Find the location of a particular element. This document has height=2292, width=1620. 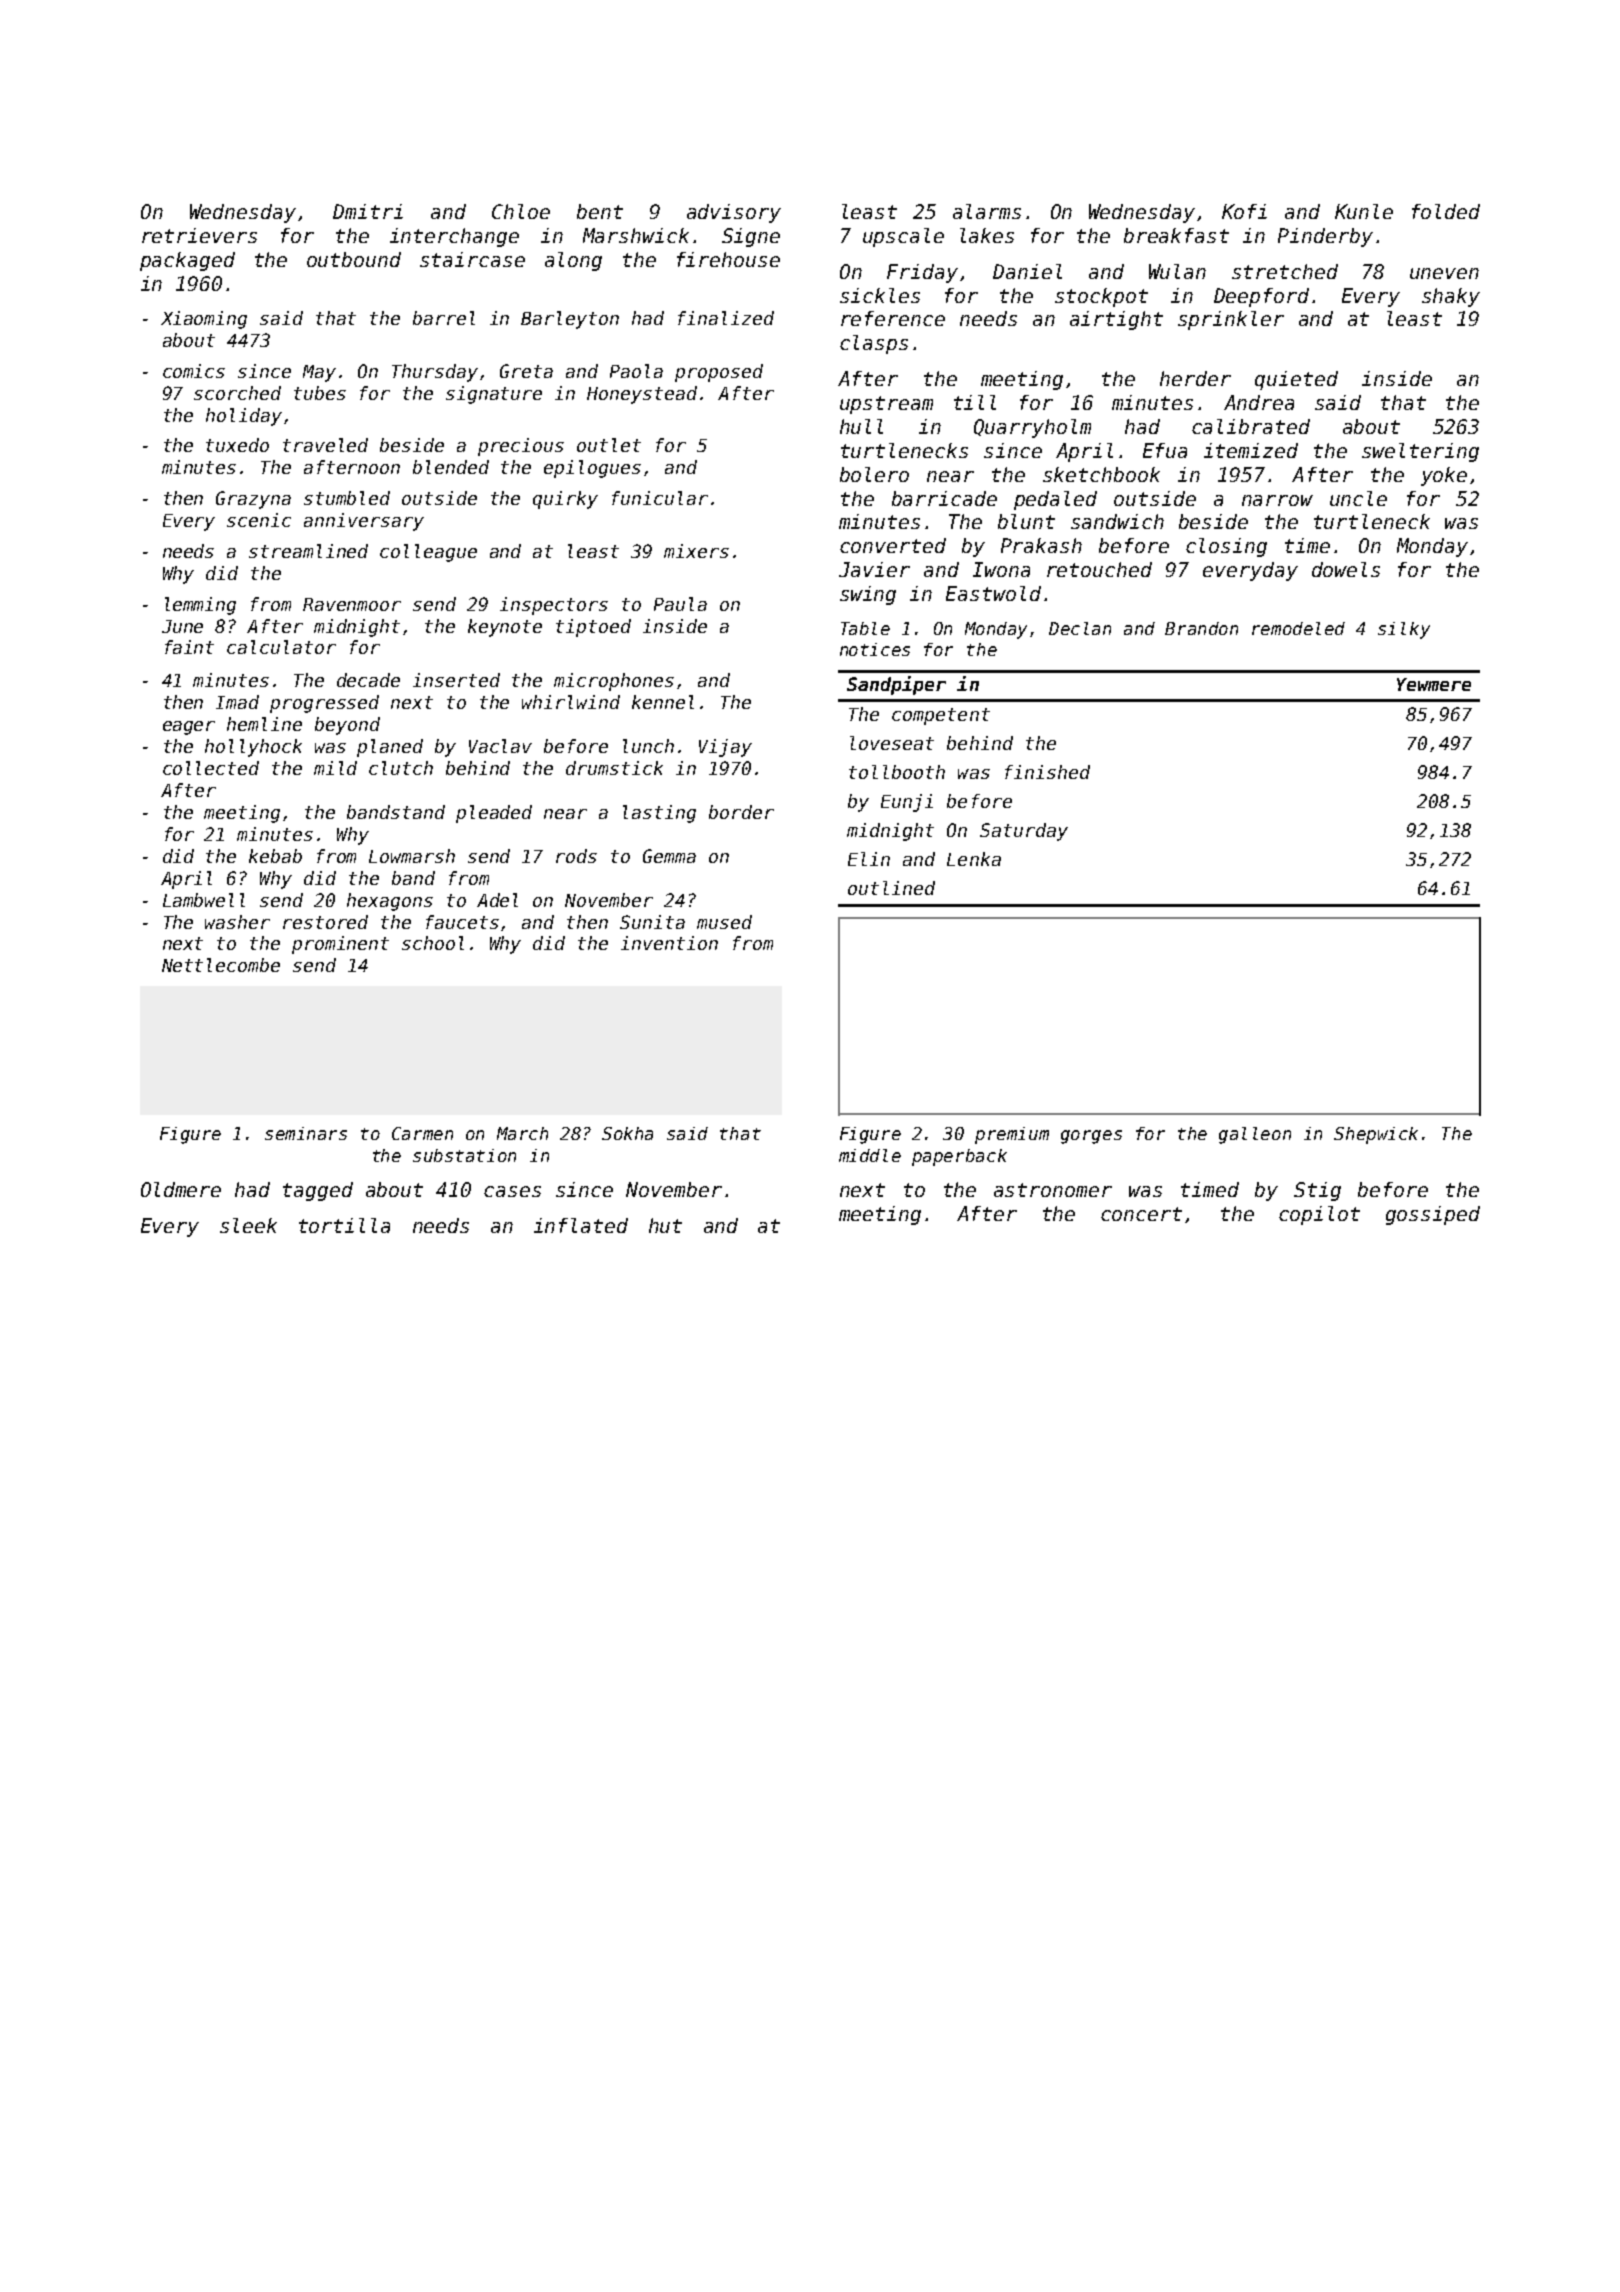

packaged is located at coordinates (187, 261).
